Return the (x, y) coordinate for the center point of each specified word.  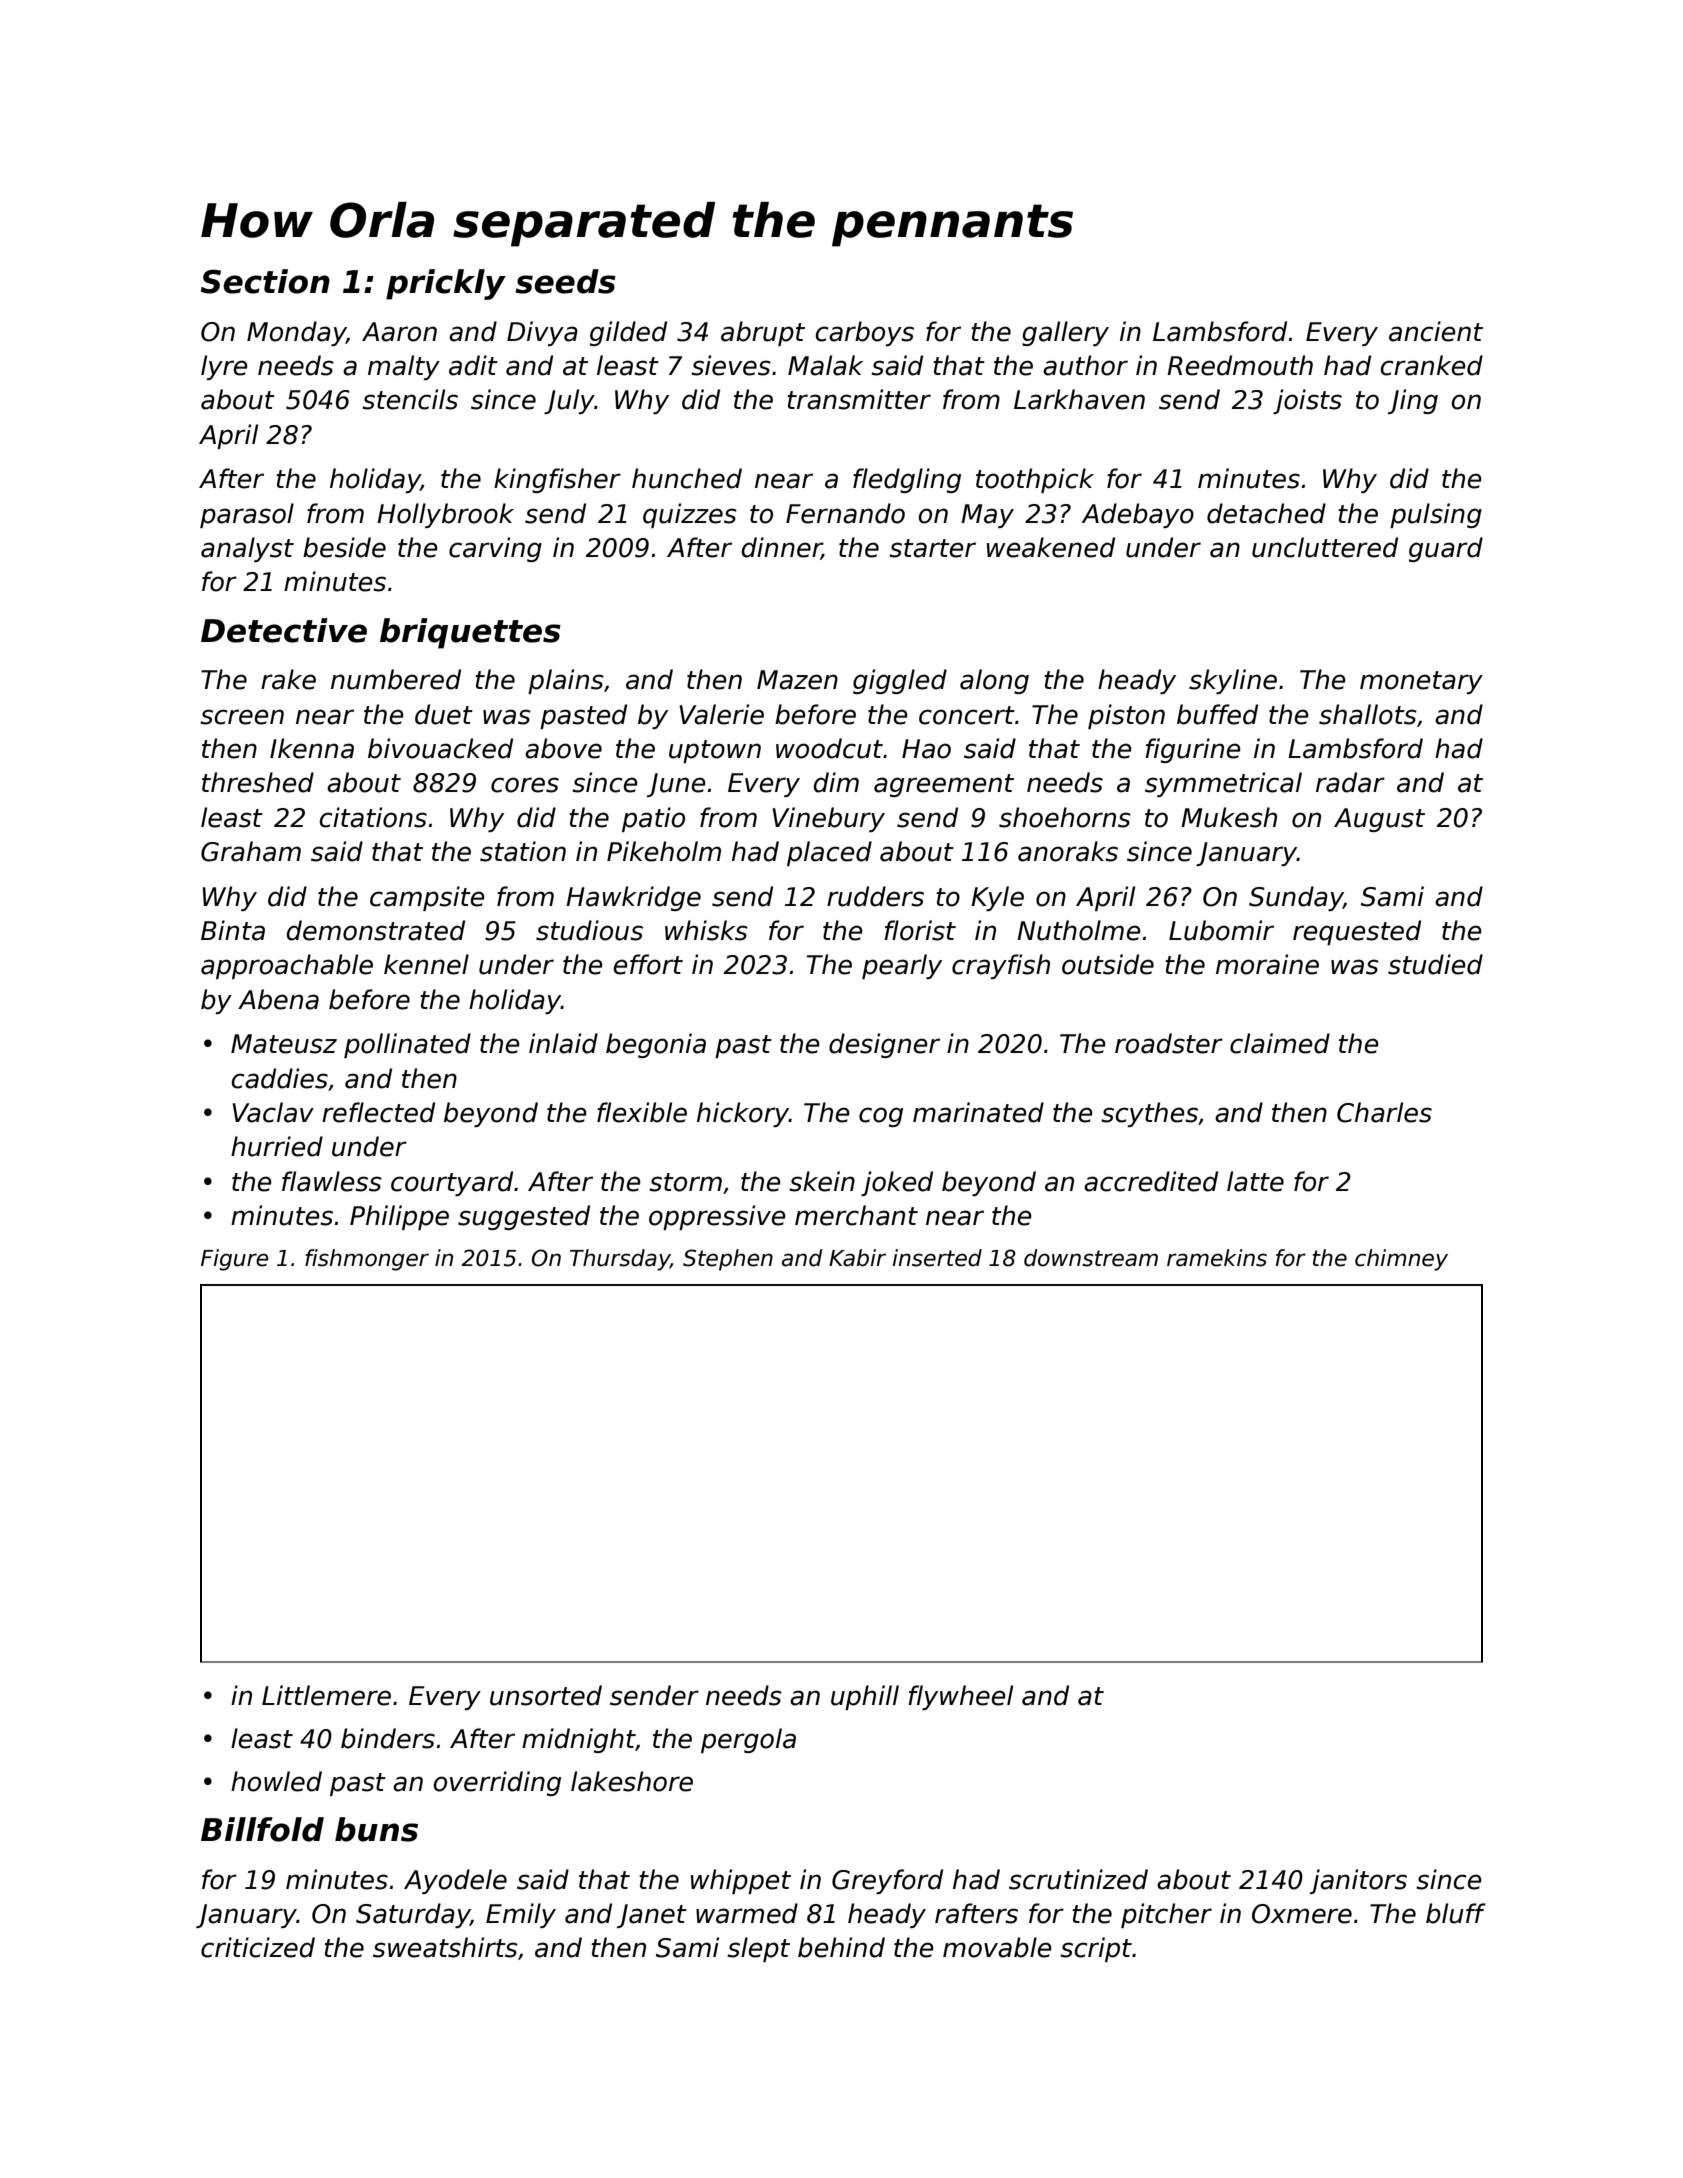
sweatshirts (445, 1947)
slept (758, 1949)
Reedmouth (1240, 365)
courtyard (452, 1183)
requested (1357, 932)
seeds (565, 281)
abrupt (763, 333)
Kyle (997, 898)
